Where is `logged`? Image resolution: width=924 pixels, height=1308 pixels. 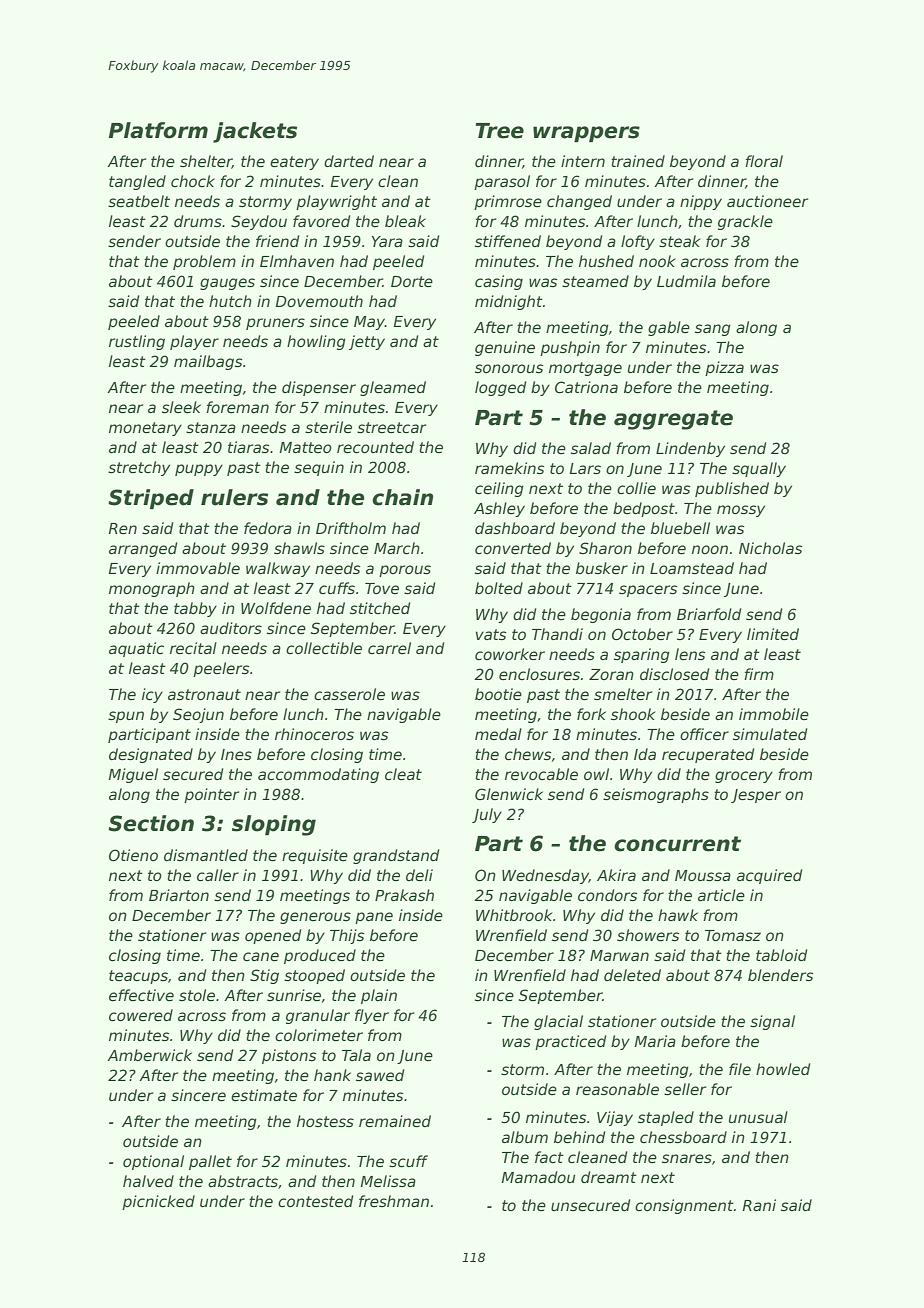 logged is located at coordinates (500, 388).
